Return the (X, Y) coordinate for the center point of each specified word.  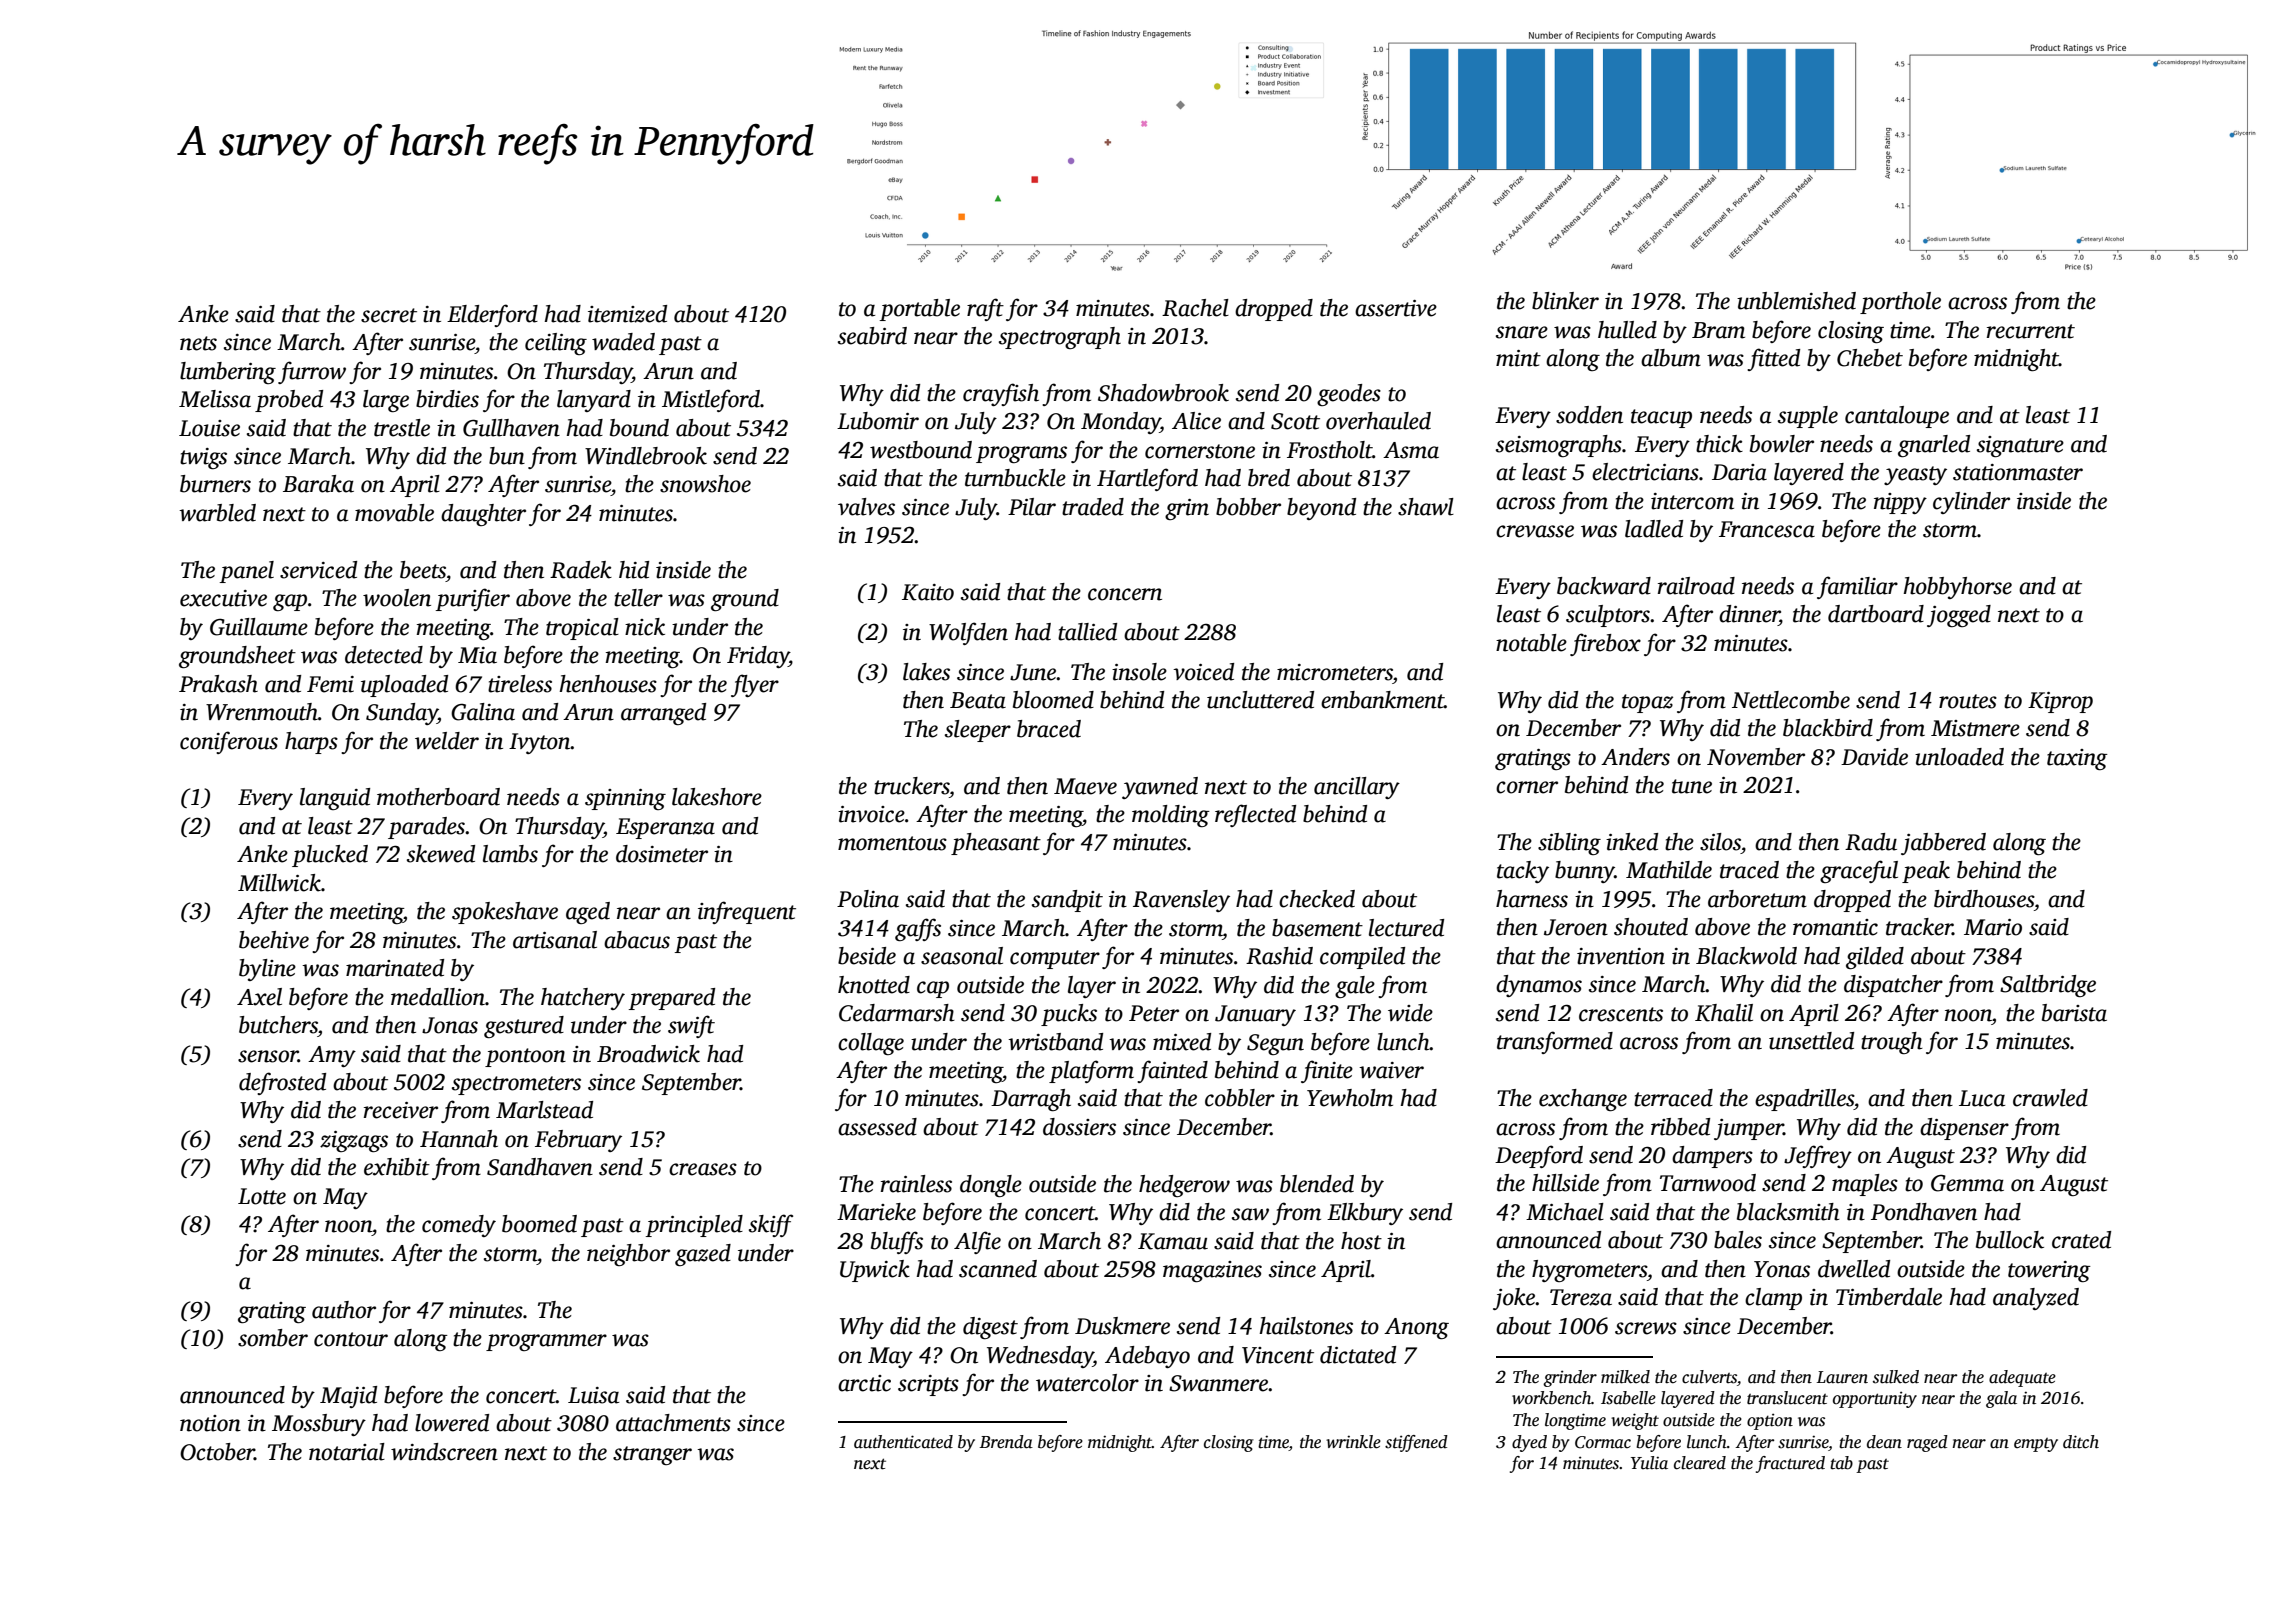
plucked (330, 856)
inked (1632, 842)
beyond (1321, 509)
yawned (1160, 788)
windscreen (444, 1452)
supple (1808, 417)
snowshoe (705, 484)
